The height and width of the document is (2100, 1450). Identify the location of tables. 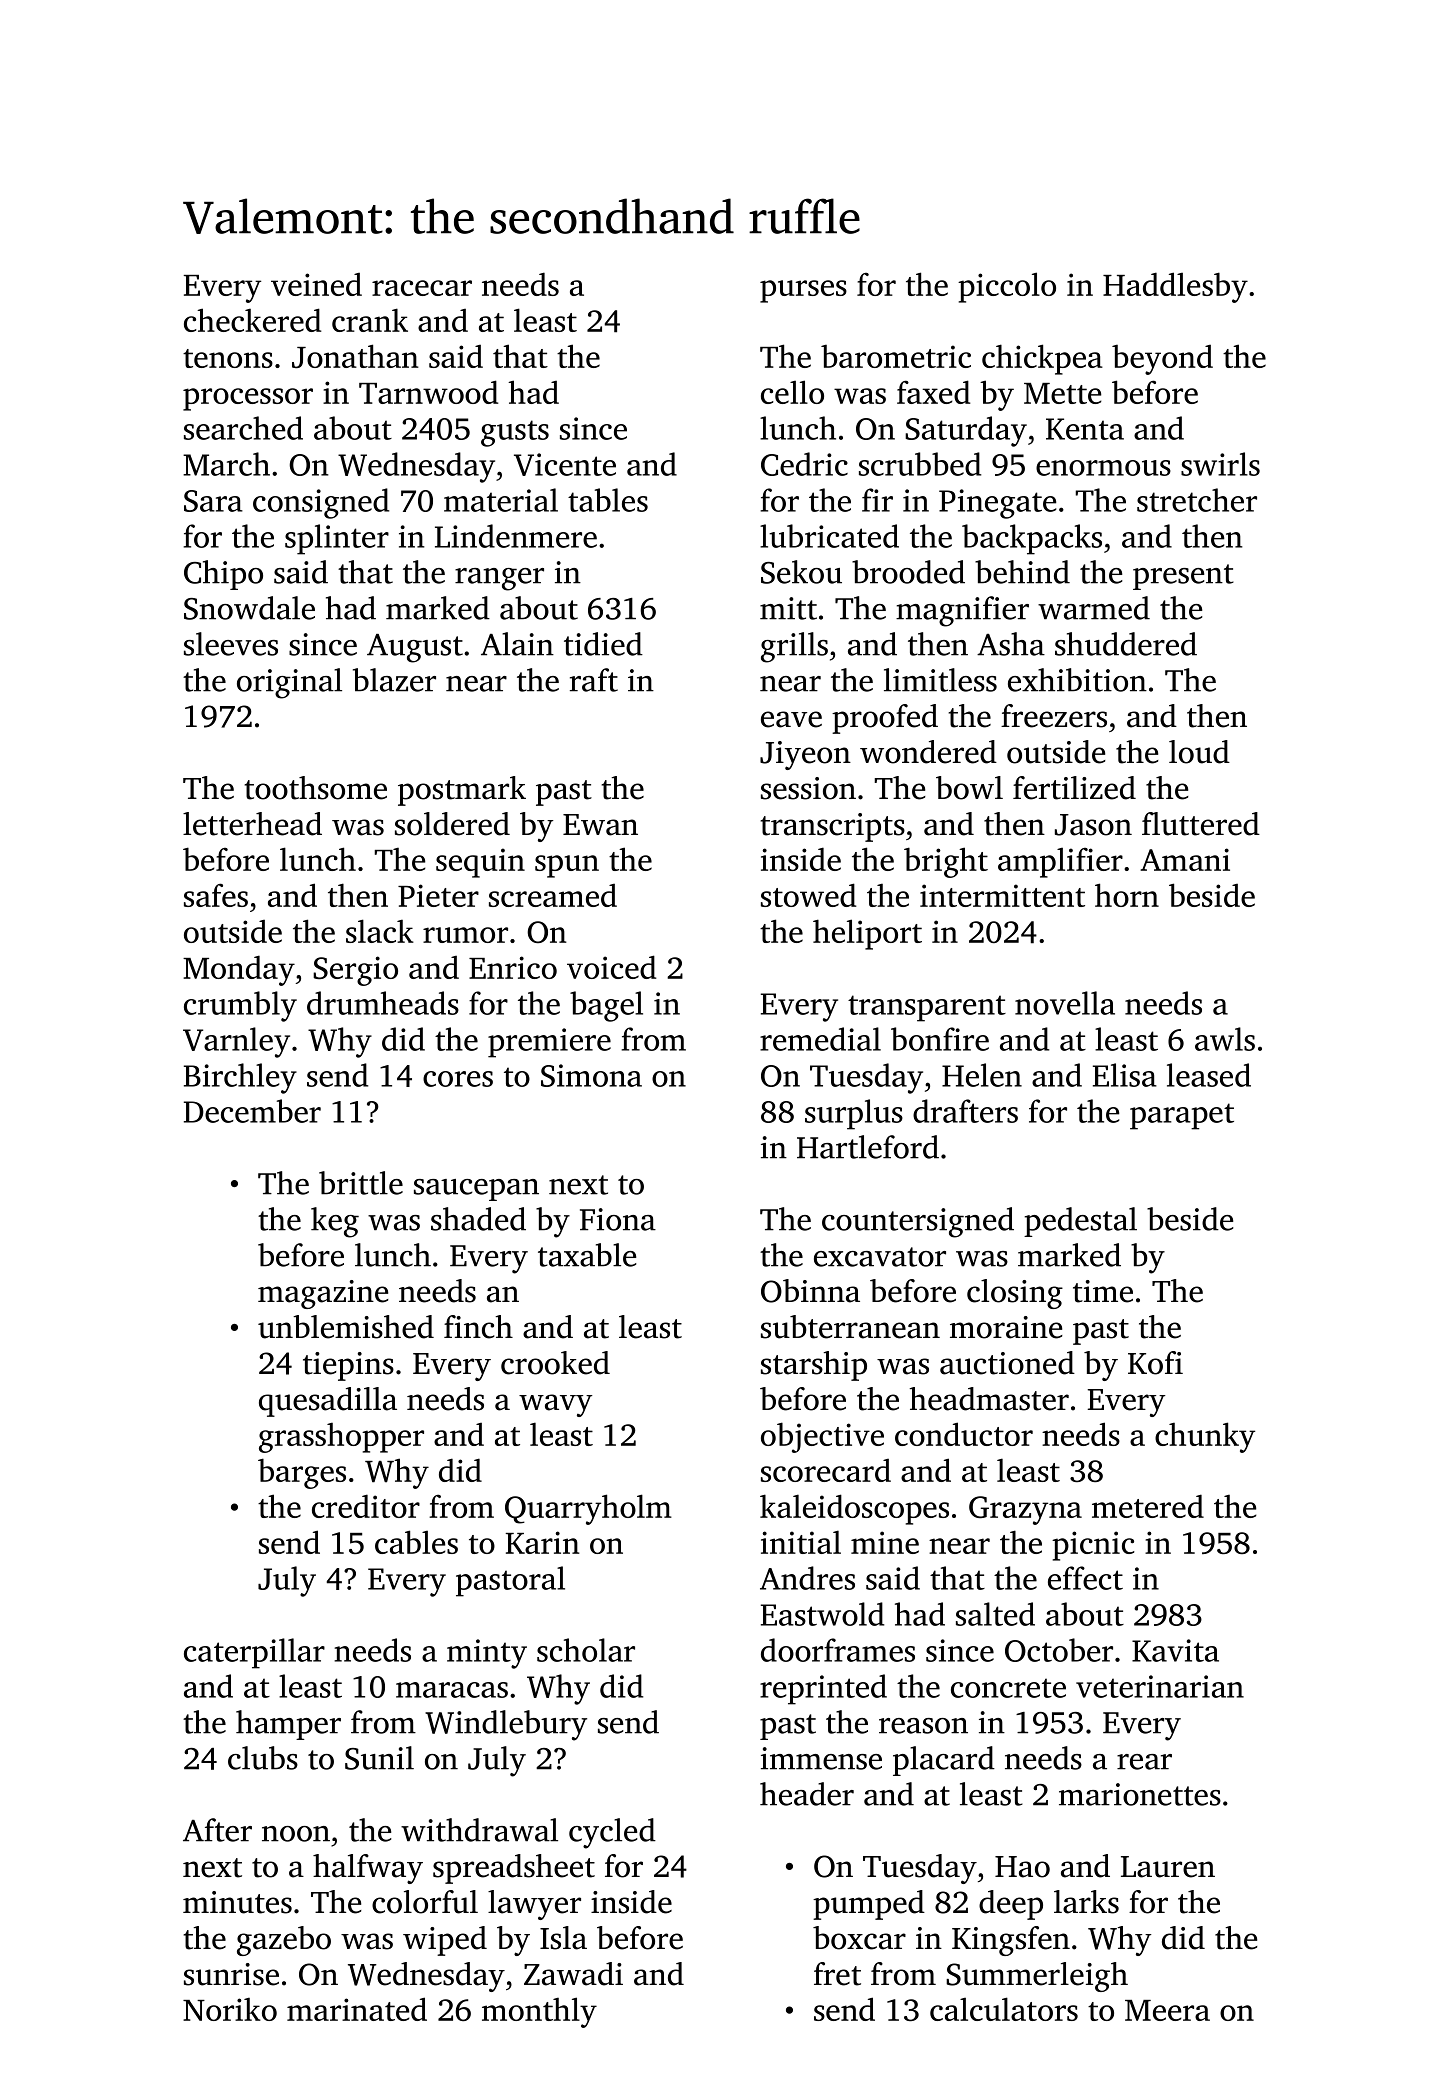
(608, 500).
